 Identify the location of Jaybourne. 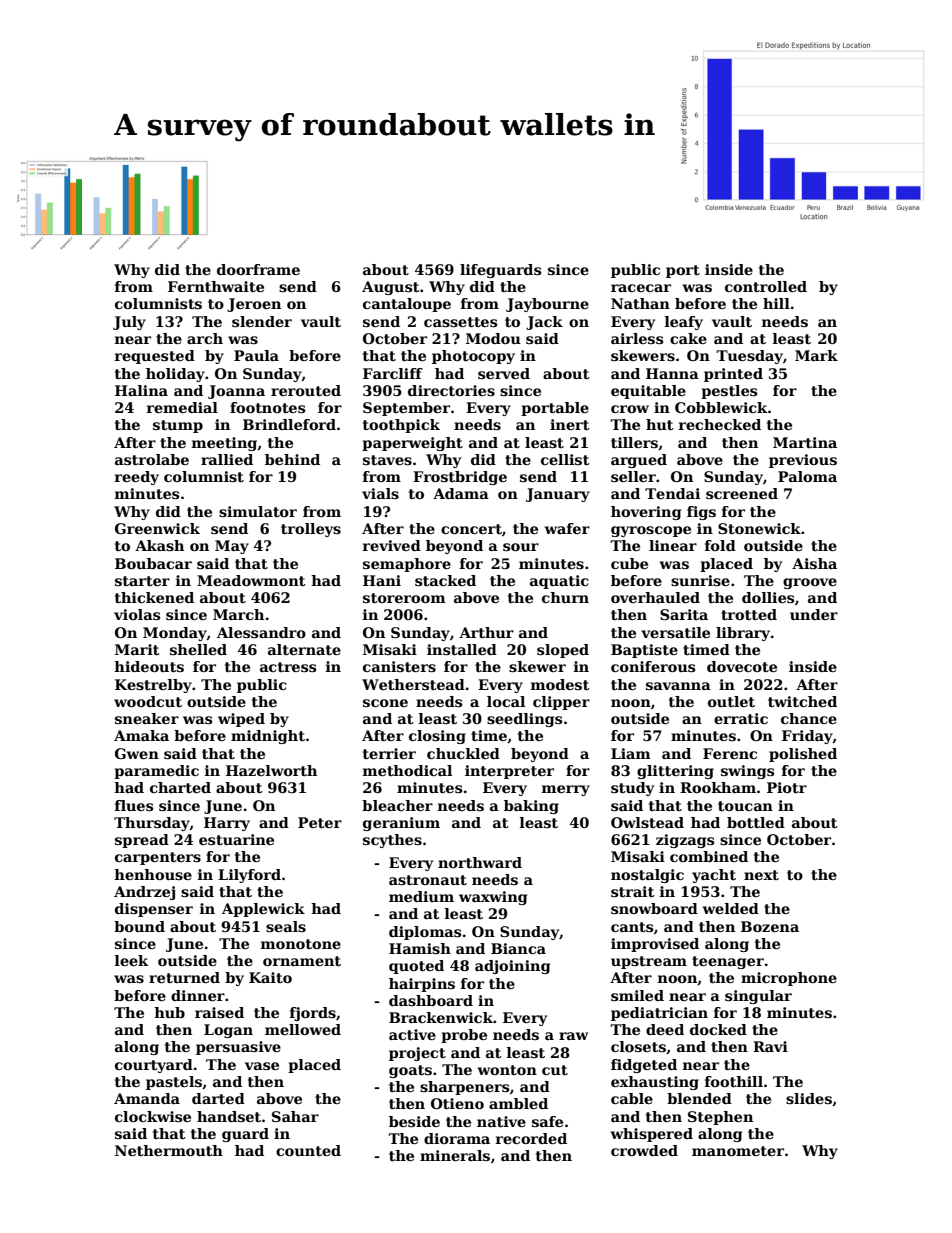
(547, 305).
